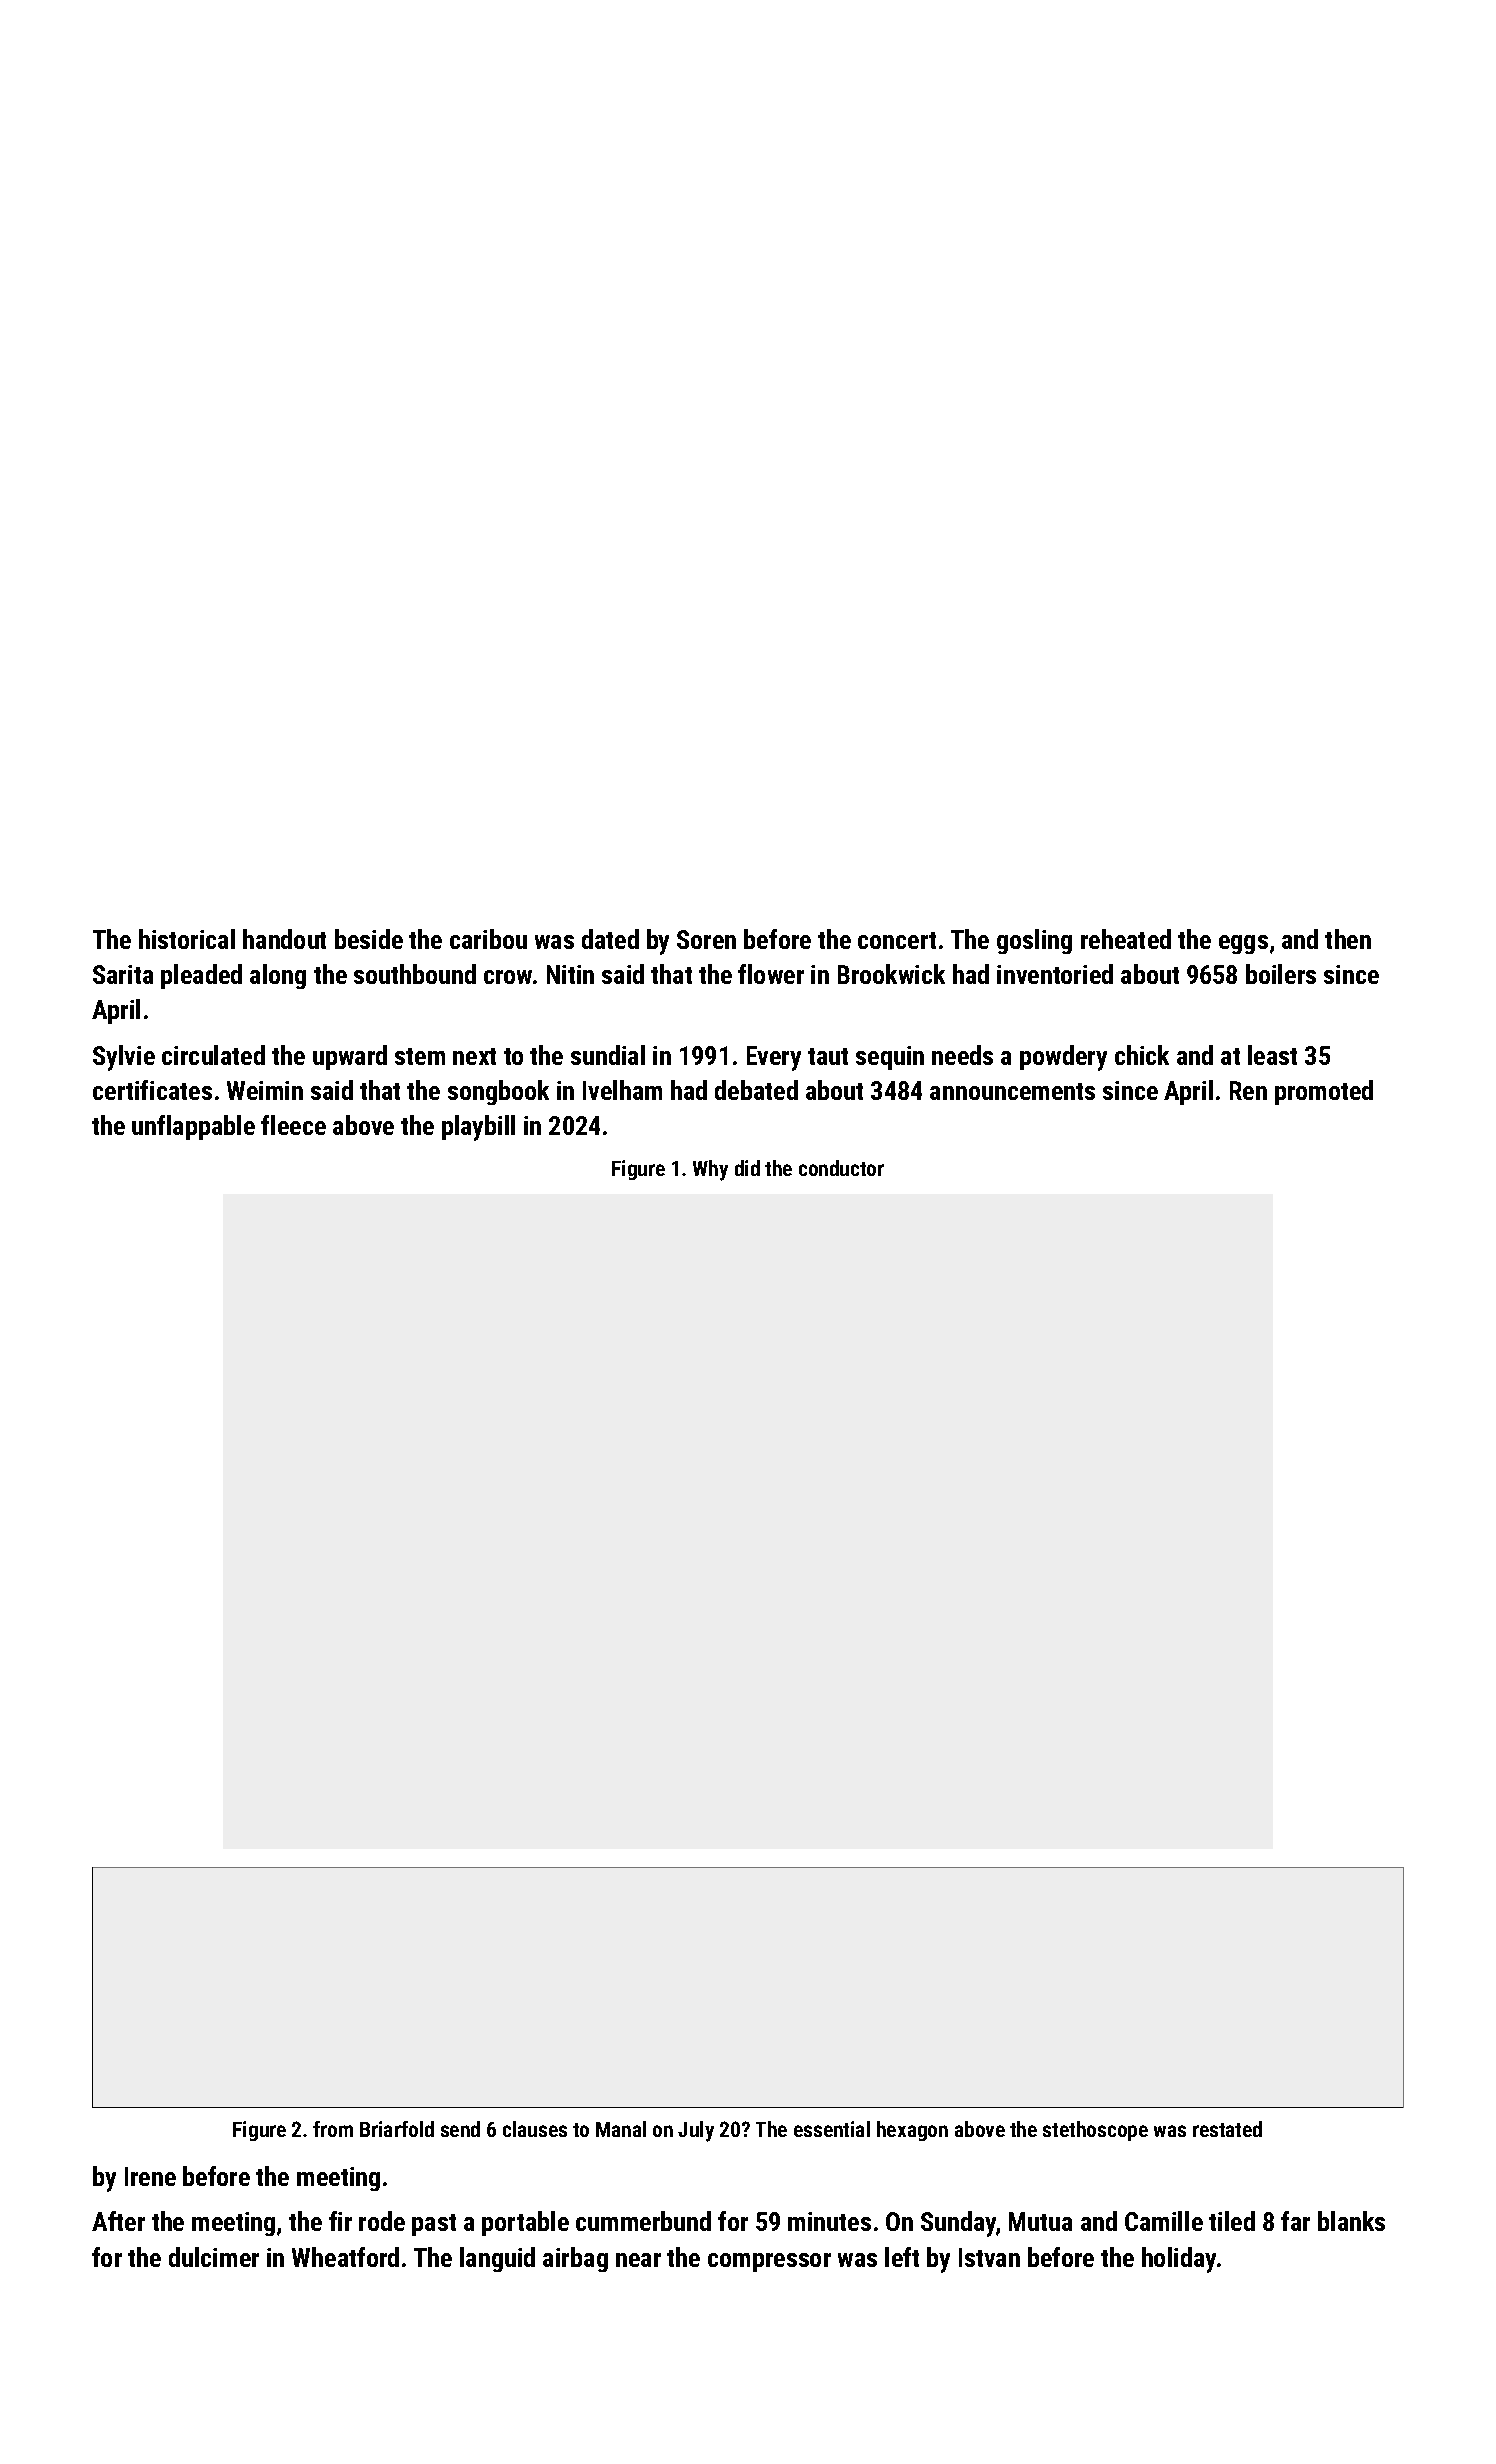  Describe the element at coordinates (710, 1170) in the screenshot. I see `Why` at that location.
